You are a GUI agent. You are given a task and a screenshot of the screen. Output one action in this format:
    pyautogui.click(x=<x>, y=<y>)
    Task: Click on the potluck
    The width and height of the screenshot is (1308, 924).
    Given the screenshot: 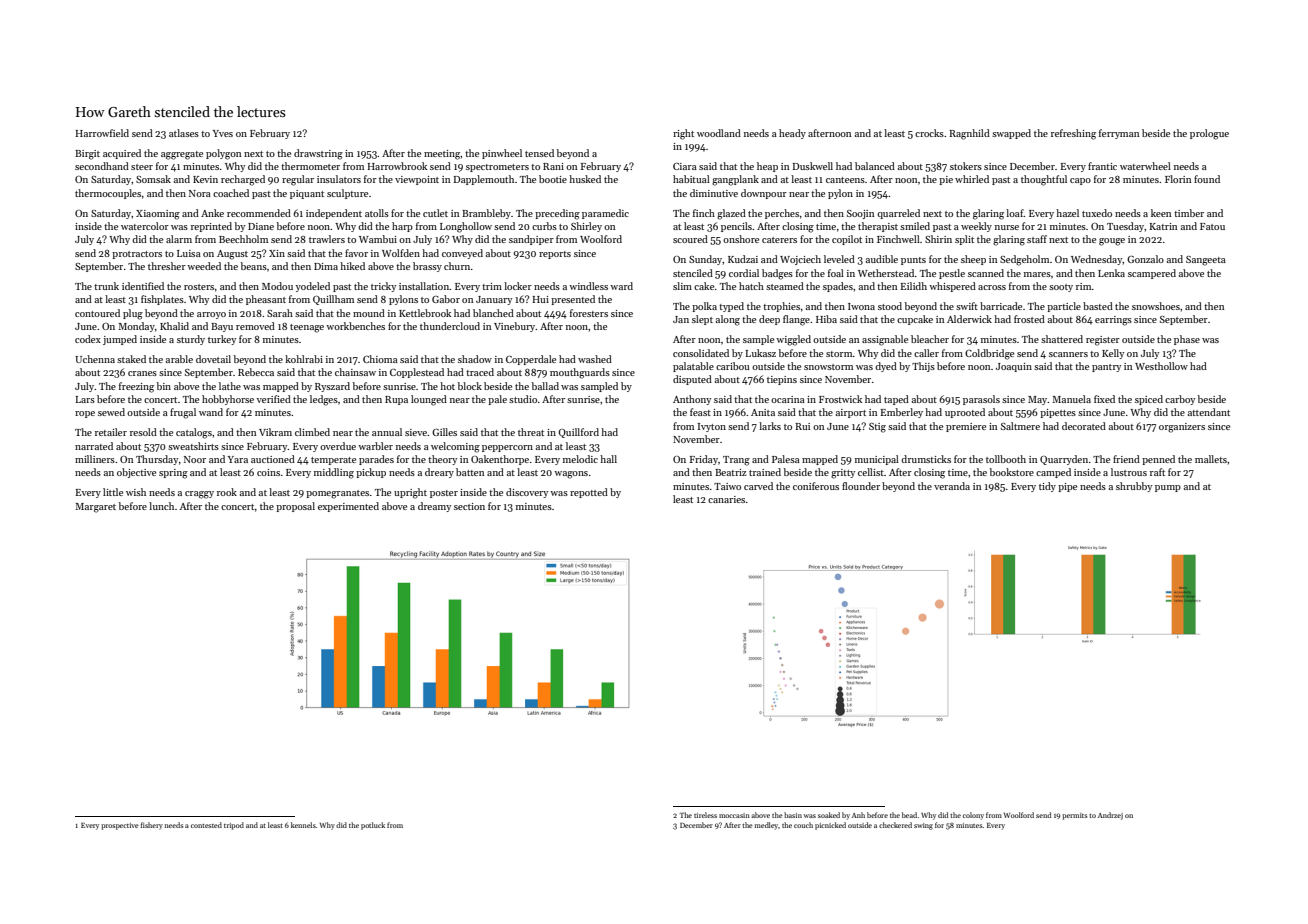 What is the action you would take?
    pyautogui.click(x=373, y=826)
